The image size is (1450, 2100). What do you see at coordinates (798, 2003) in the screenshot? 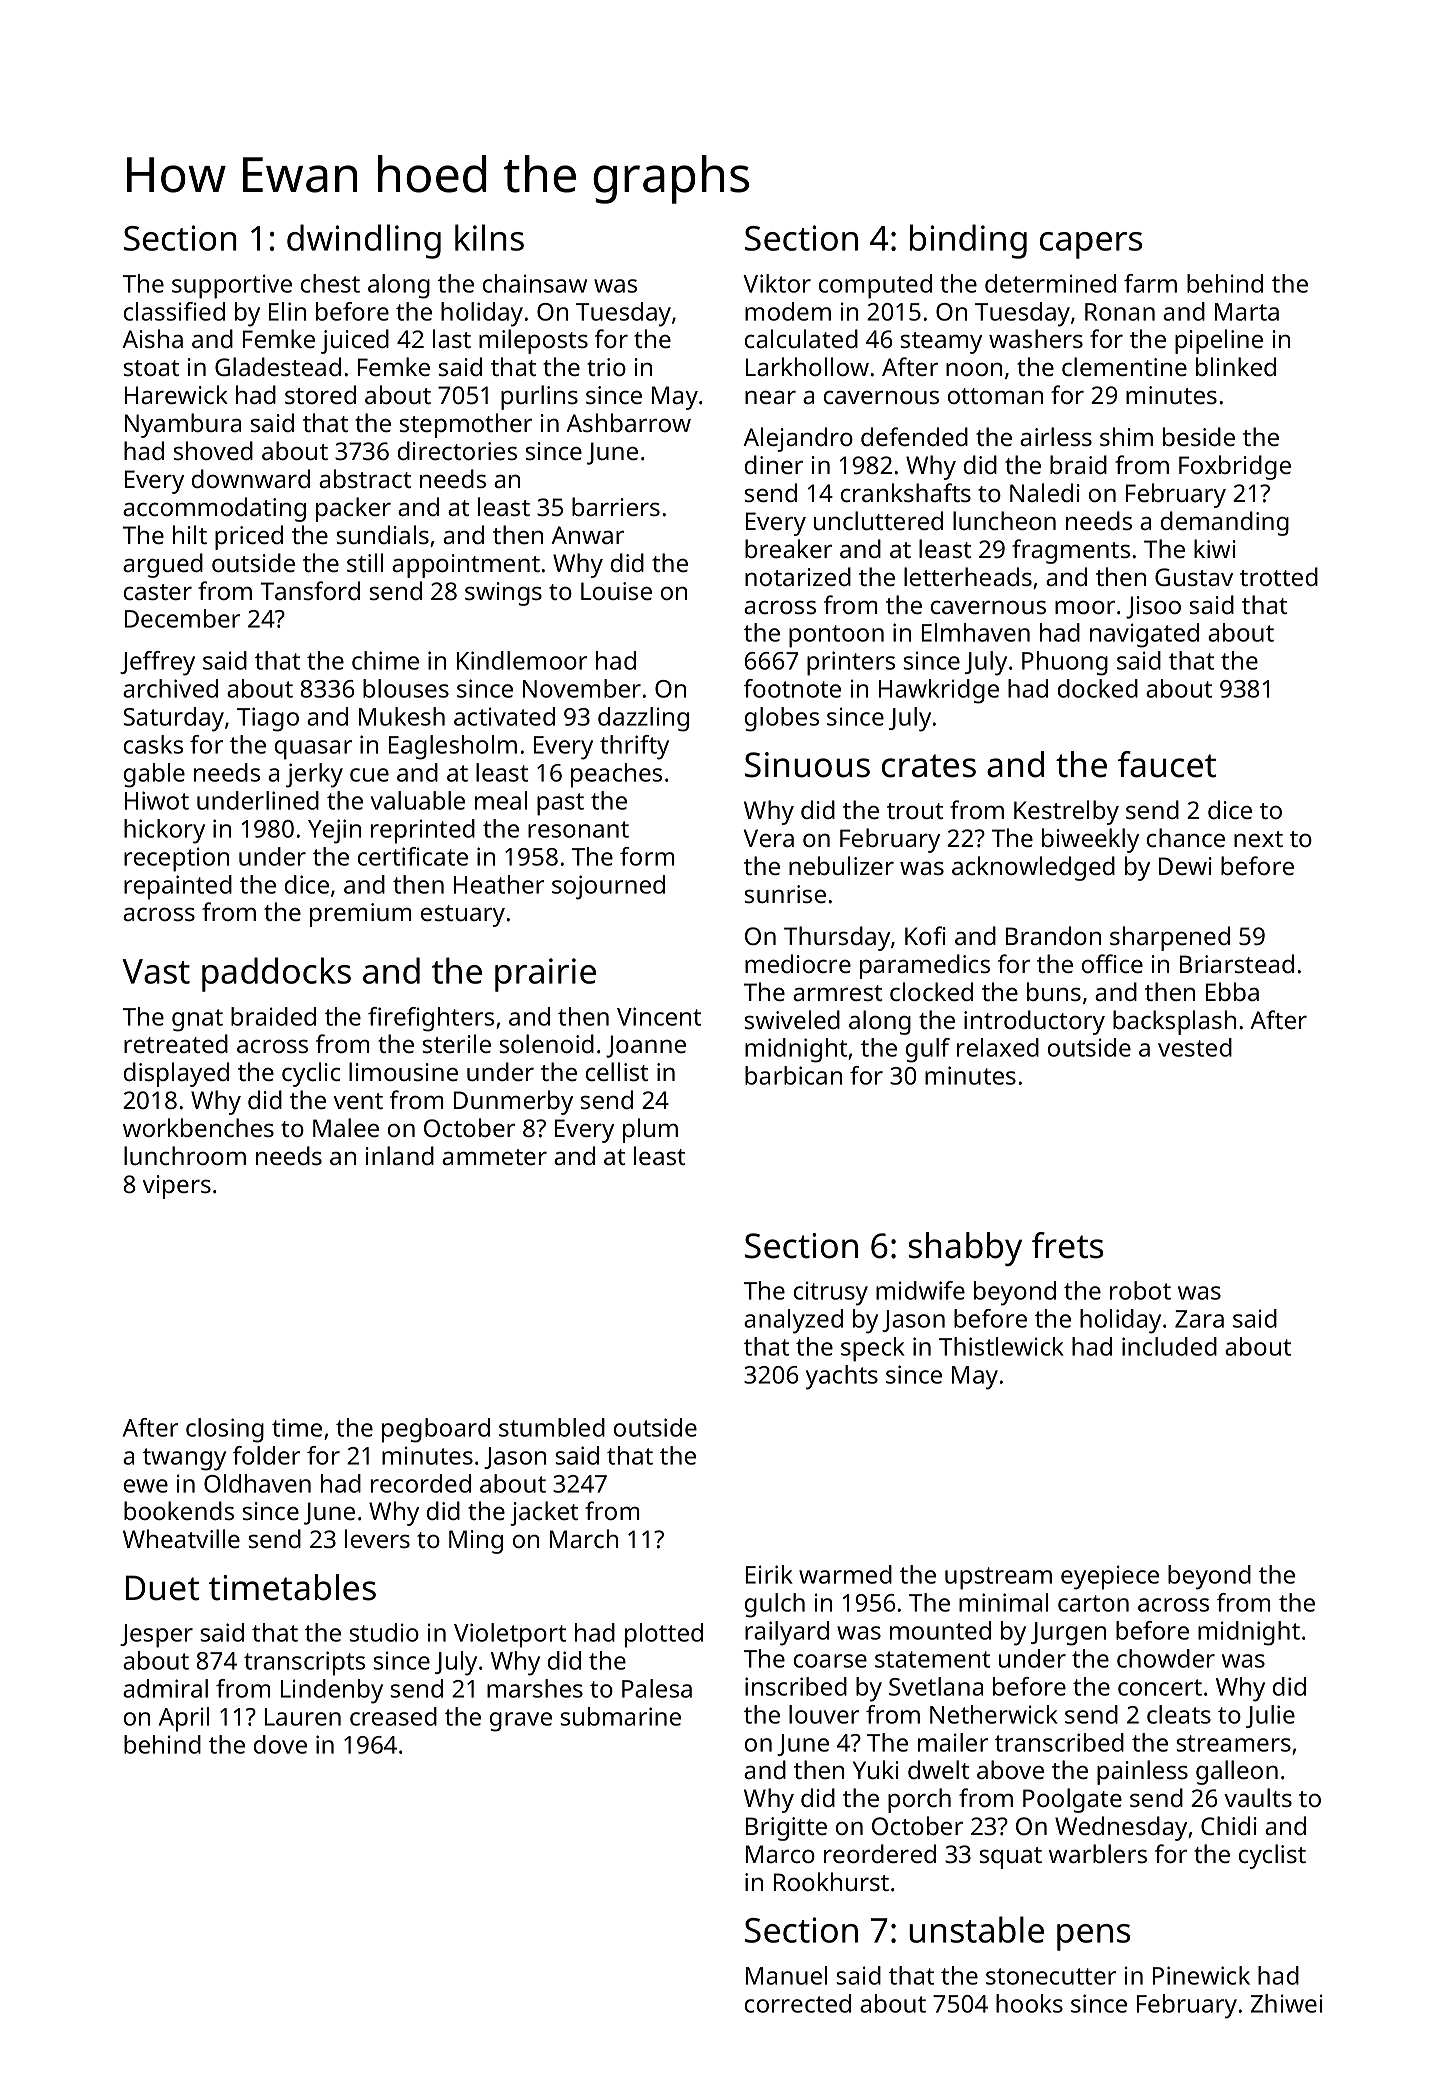
I see `corrected` at bounding box center [798, 2003].
